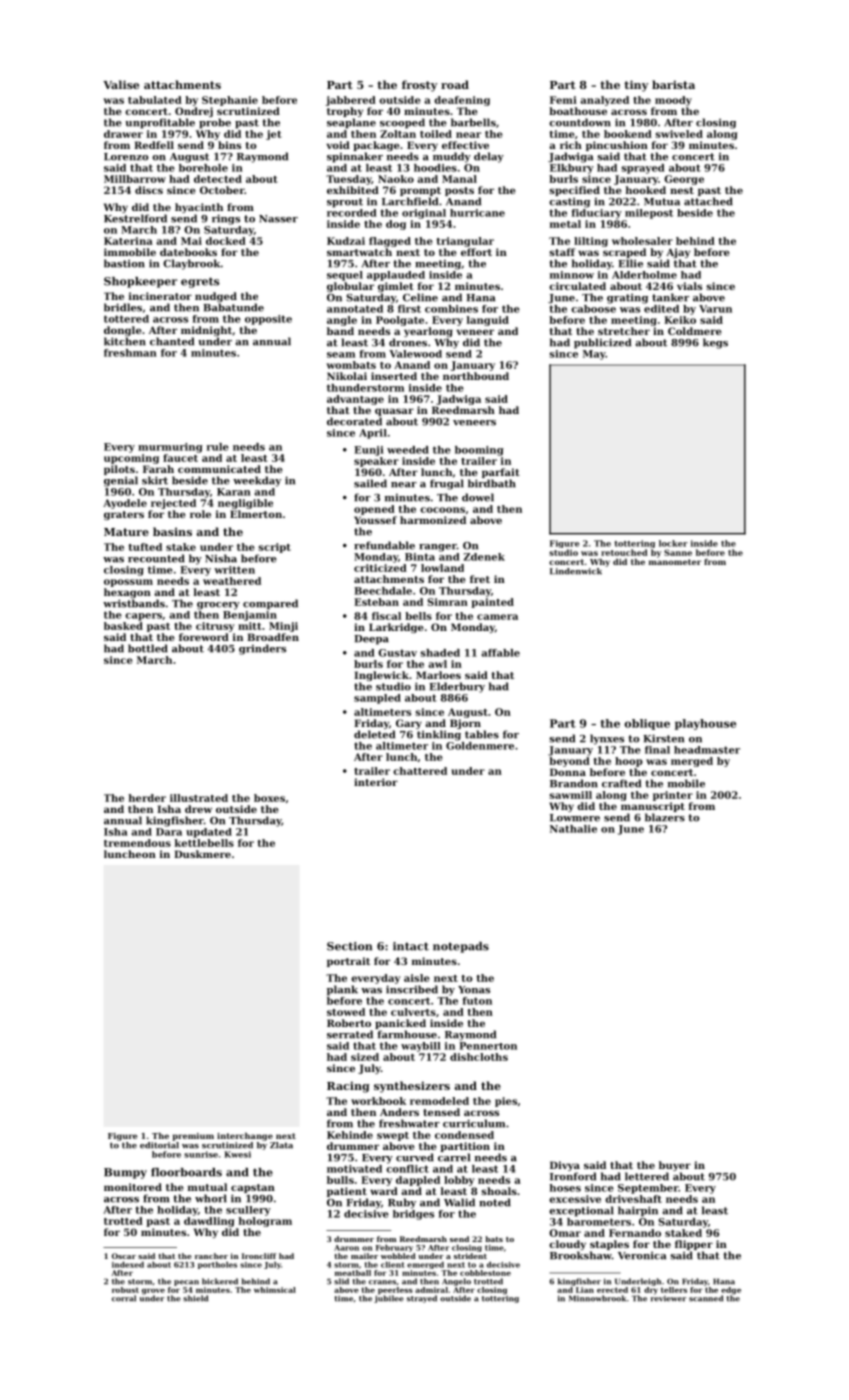 The image size is (849, 1400). Describe the element at coordinates (665, 817) in the document. I see `blazers` at that location.
